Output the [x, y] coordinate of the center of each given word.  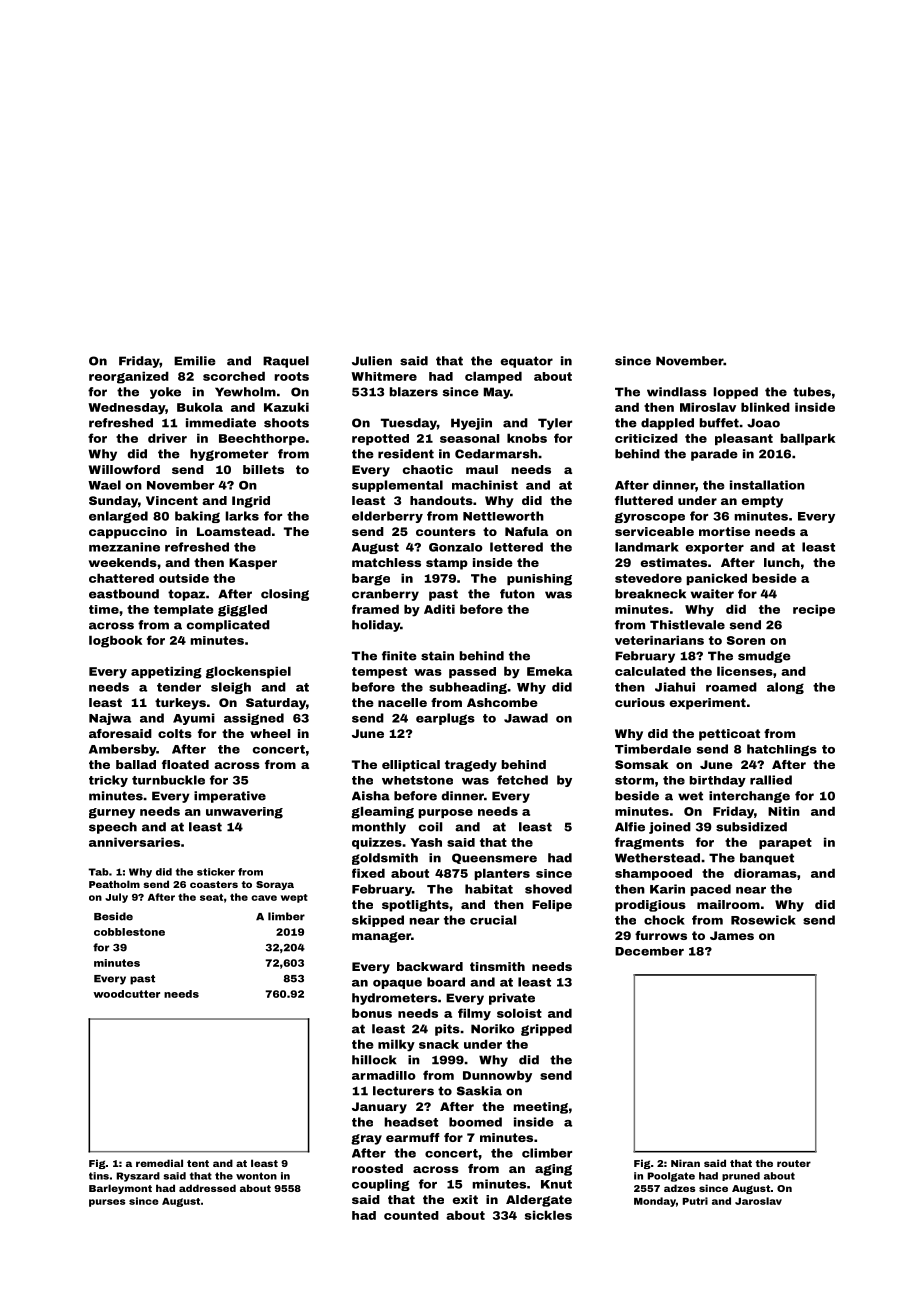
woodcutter [126, 994]
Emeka [549, 671]
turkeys [180, 704]
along [785, 688]
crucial [493, 920]
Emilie [195, 361]
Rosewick [763, 920]
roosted [377, 1168]
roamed [731, 687]
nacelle [402, 702]
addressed [207, 1188]
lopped [736, 393]
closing [285, 595]
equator [527, 362]
